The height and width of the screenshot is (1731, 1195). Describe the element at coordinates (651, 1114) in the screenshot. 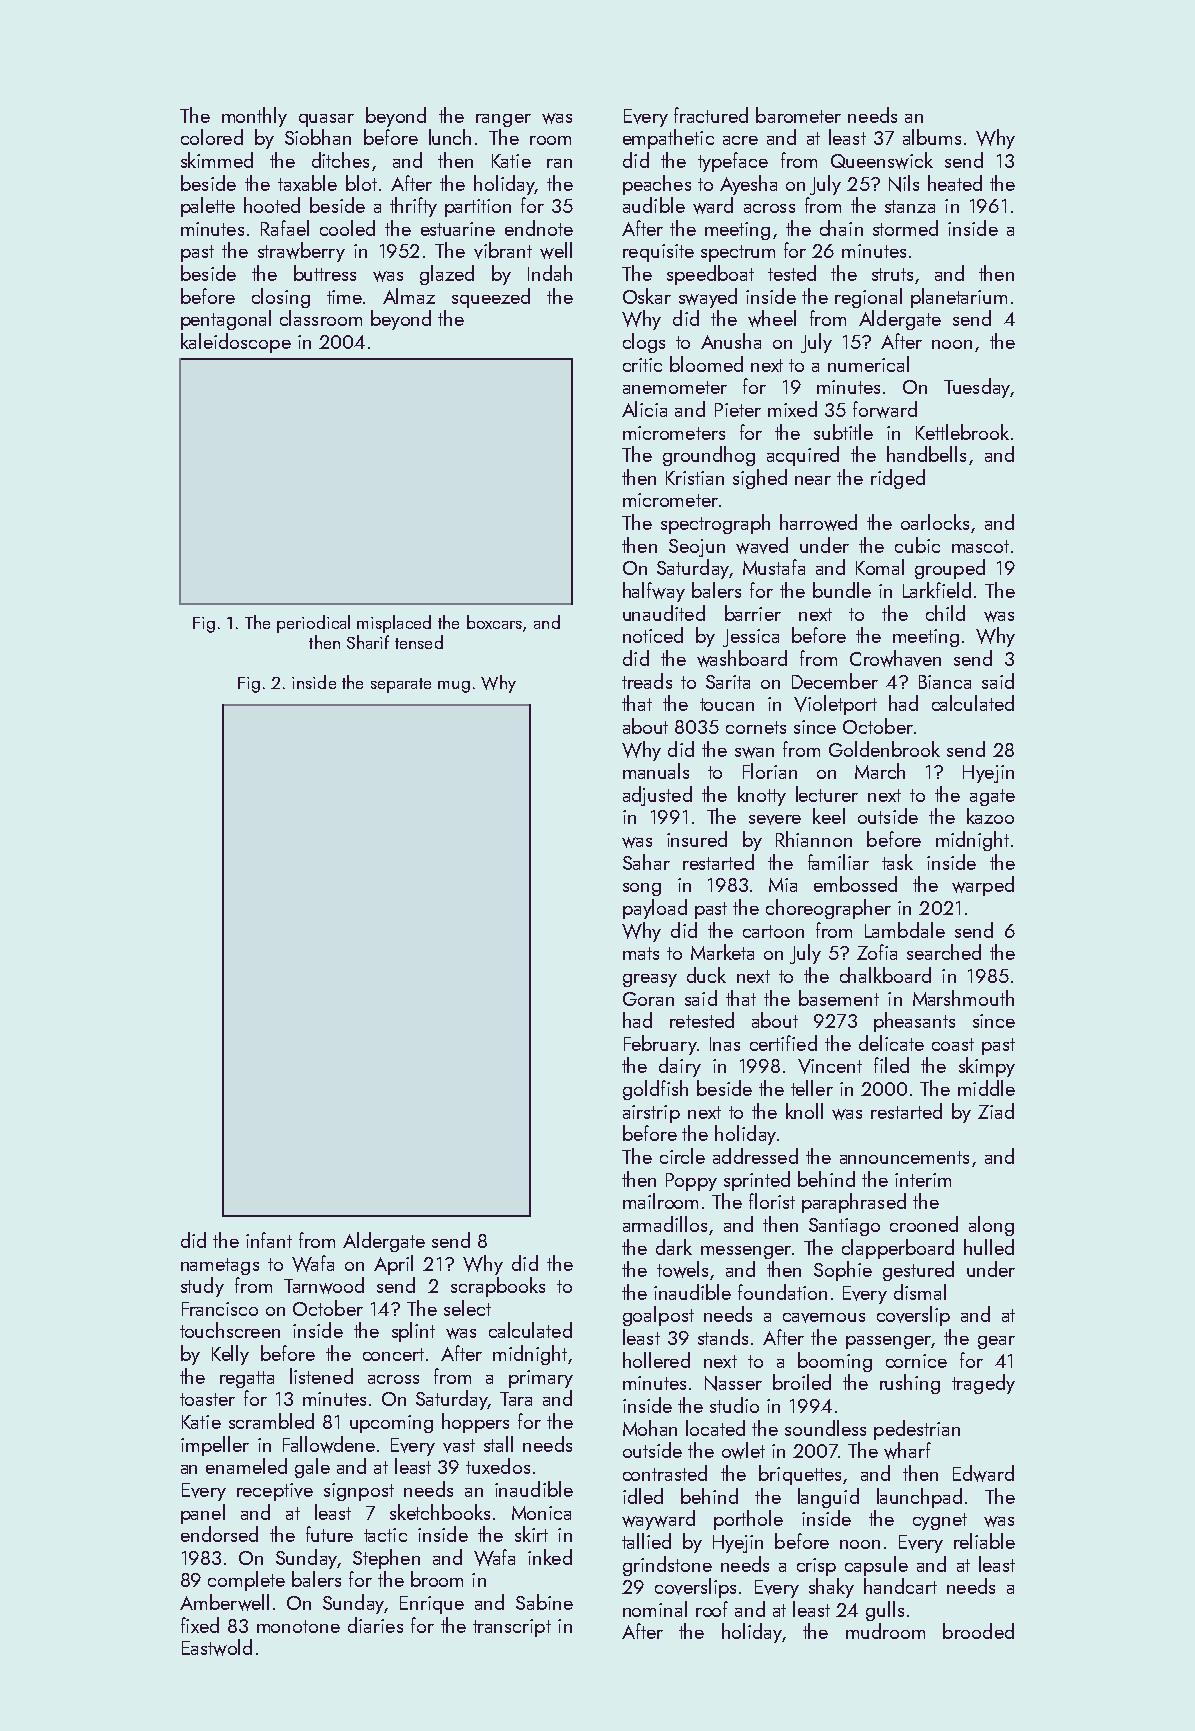

I see `airstrip` at that location.
